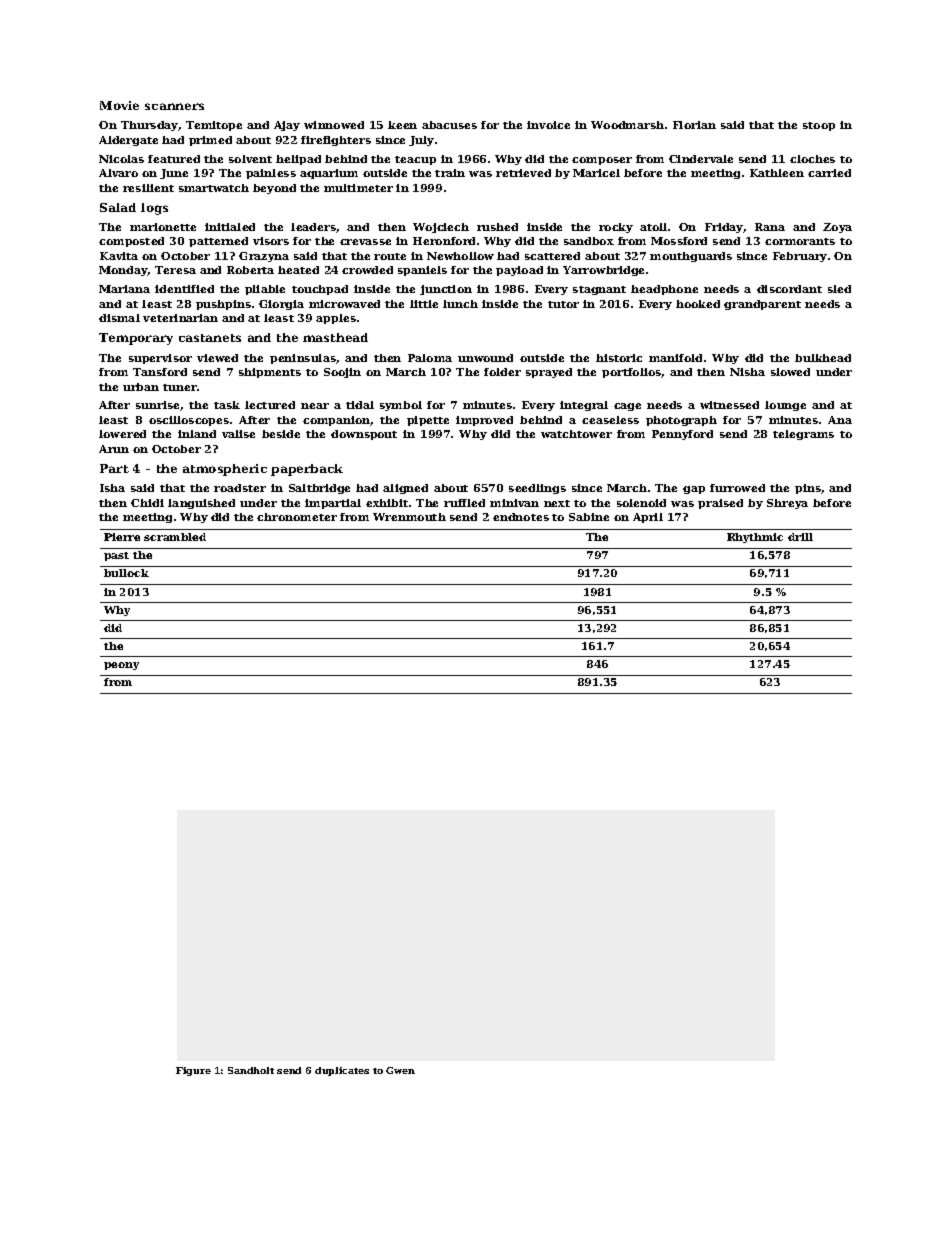  Describe the element at coordinates (755, 538) in the screenshot. I see `Rhythmic` at that location.
